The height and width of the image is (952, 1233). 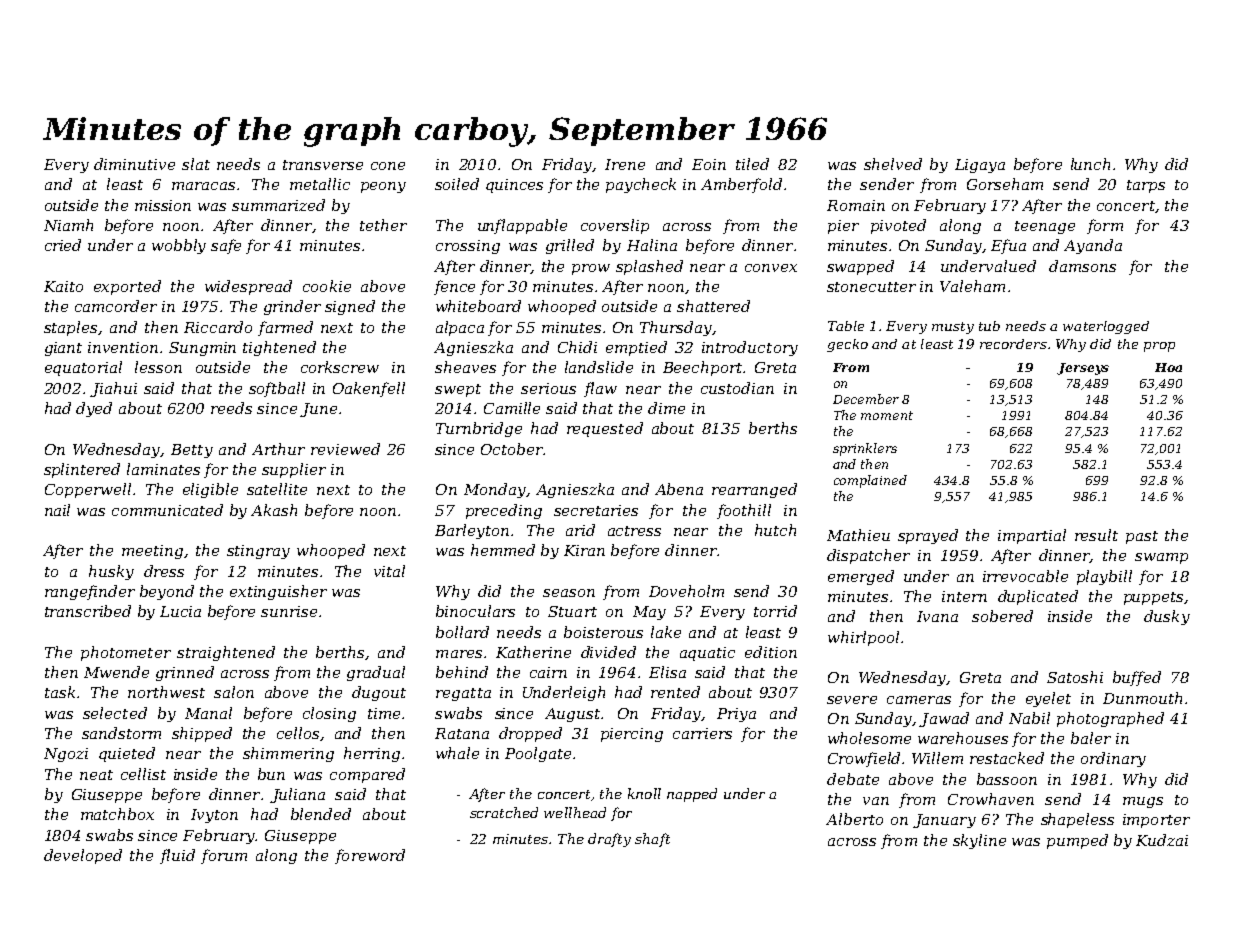 What do you see at coordinates (1104, 577) in the image?
I see `playbill` at bounding box center [1104, 577].
